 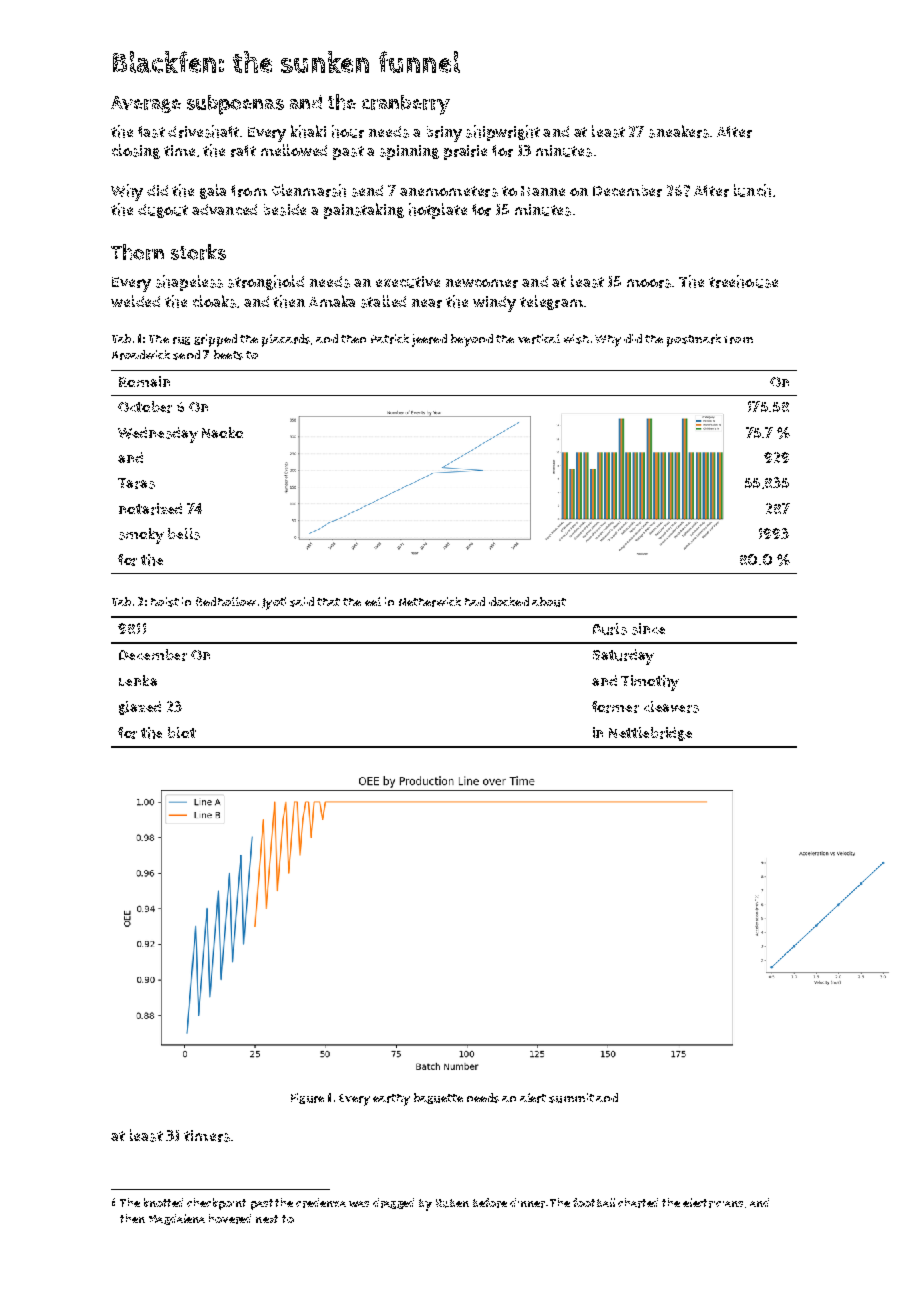 What do you see at coordinates (713, 1203) in the page?
I see `electricians` at bounding box center [713, 1203].
